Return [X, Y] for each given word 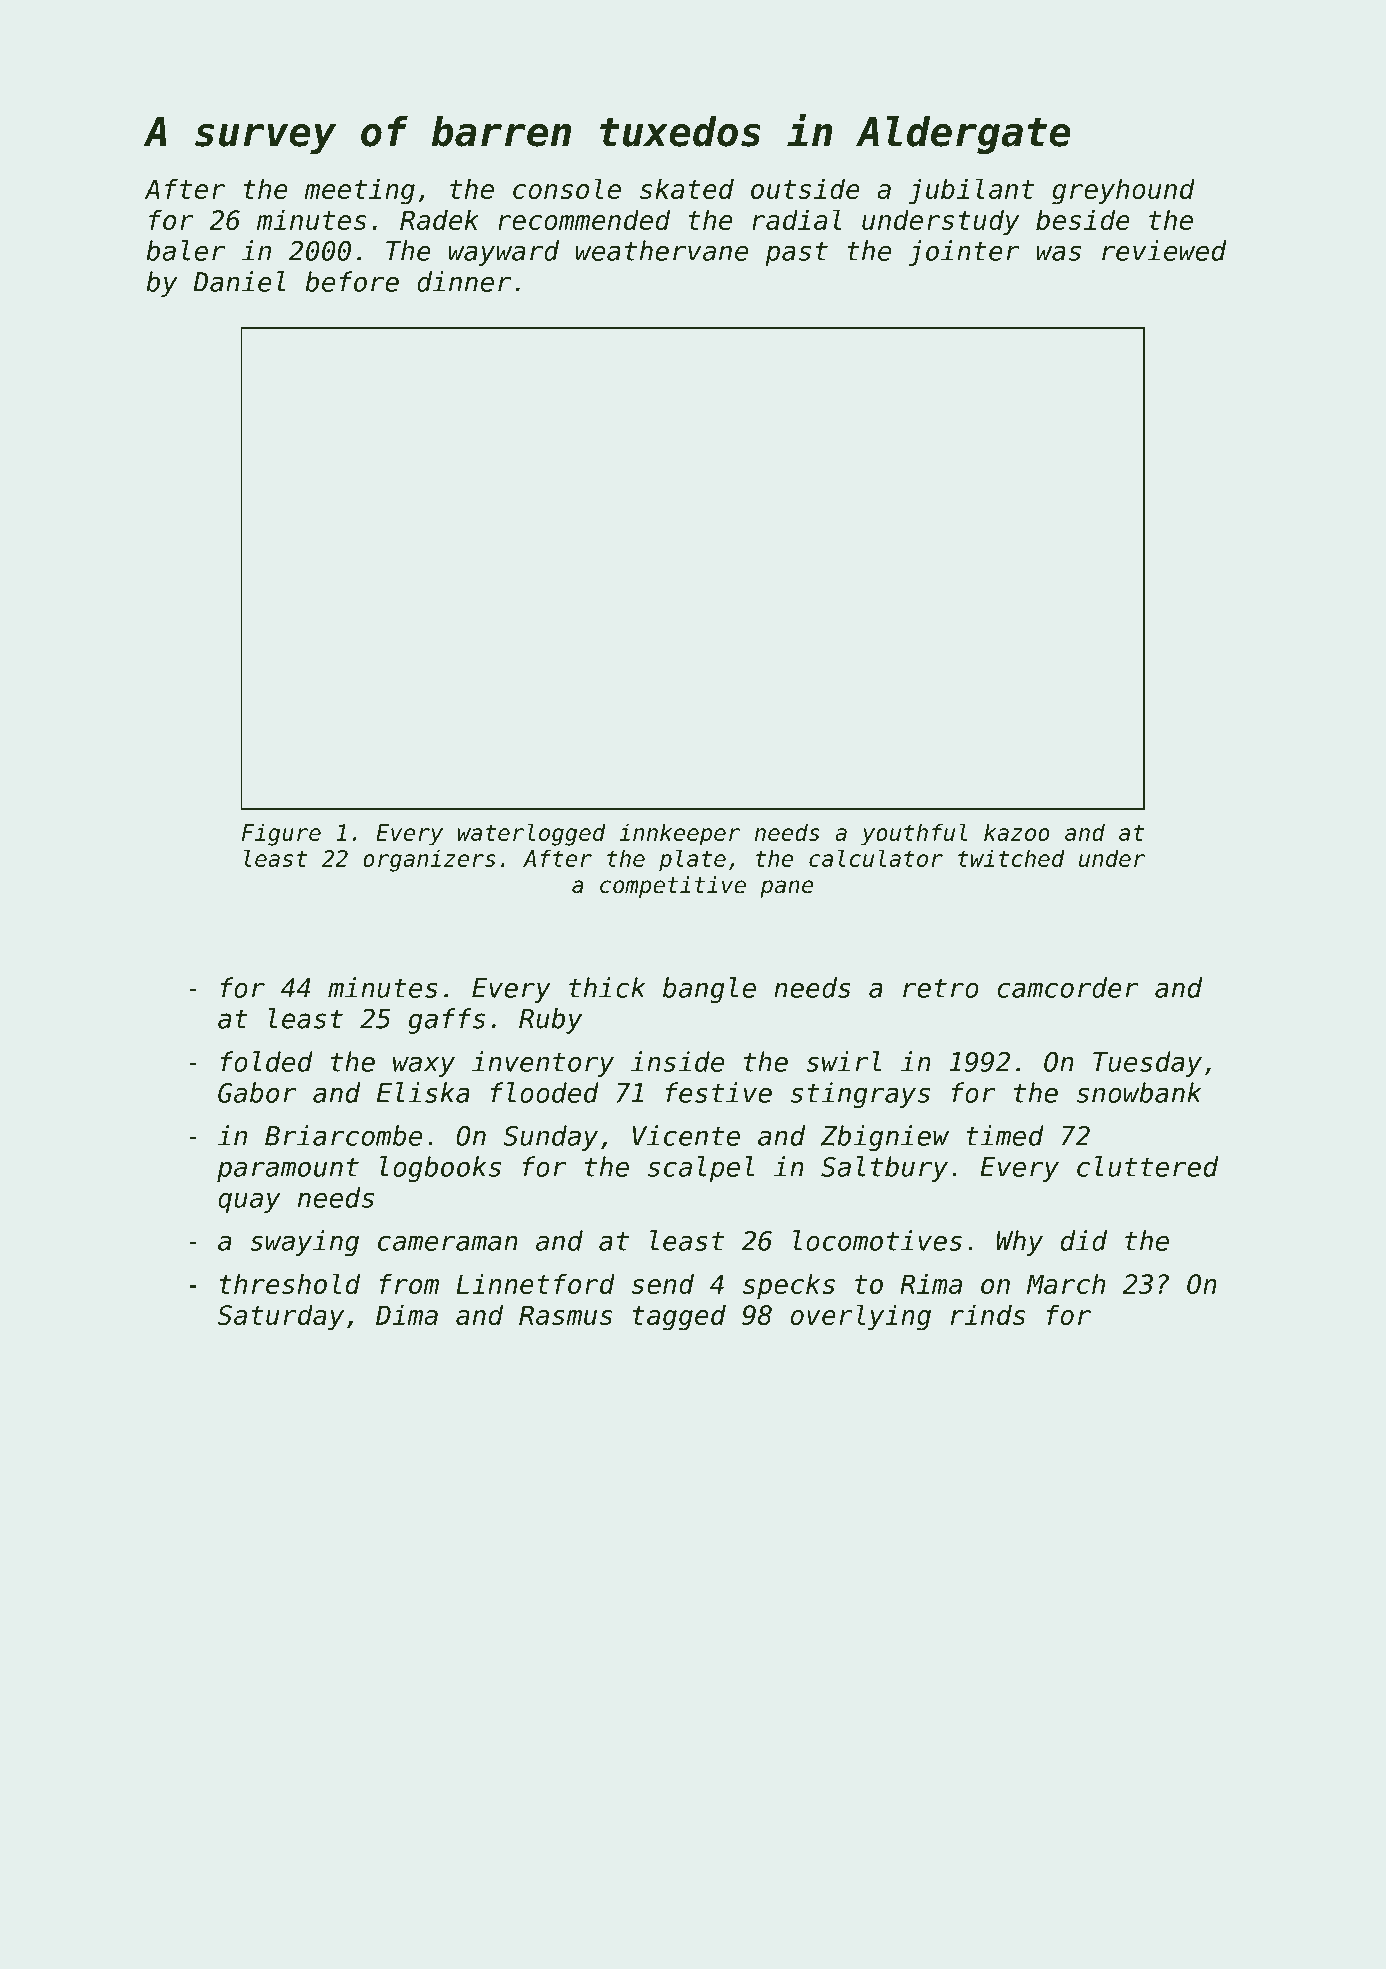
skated [687, 188]
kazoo [1017, 832]
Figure [281, 834]
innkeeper [679, 834]
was [1058, 253]
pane [787, 889]
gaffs [446, 1021]
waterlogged [532, 834]
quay [249, 1203]
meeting [359, 191]
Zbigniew [885, 1138]
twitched [1011, 858]
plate [692, 860]
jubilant [971, 191]
